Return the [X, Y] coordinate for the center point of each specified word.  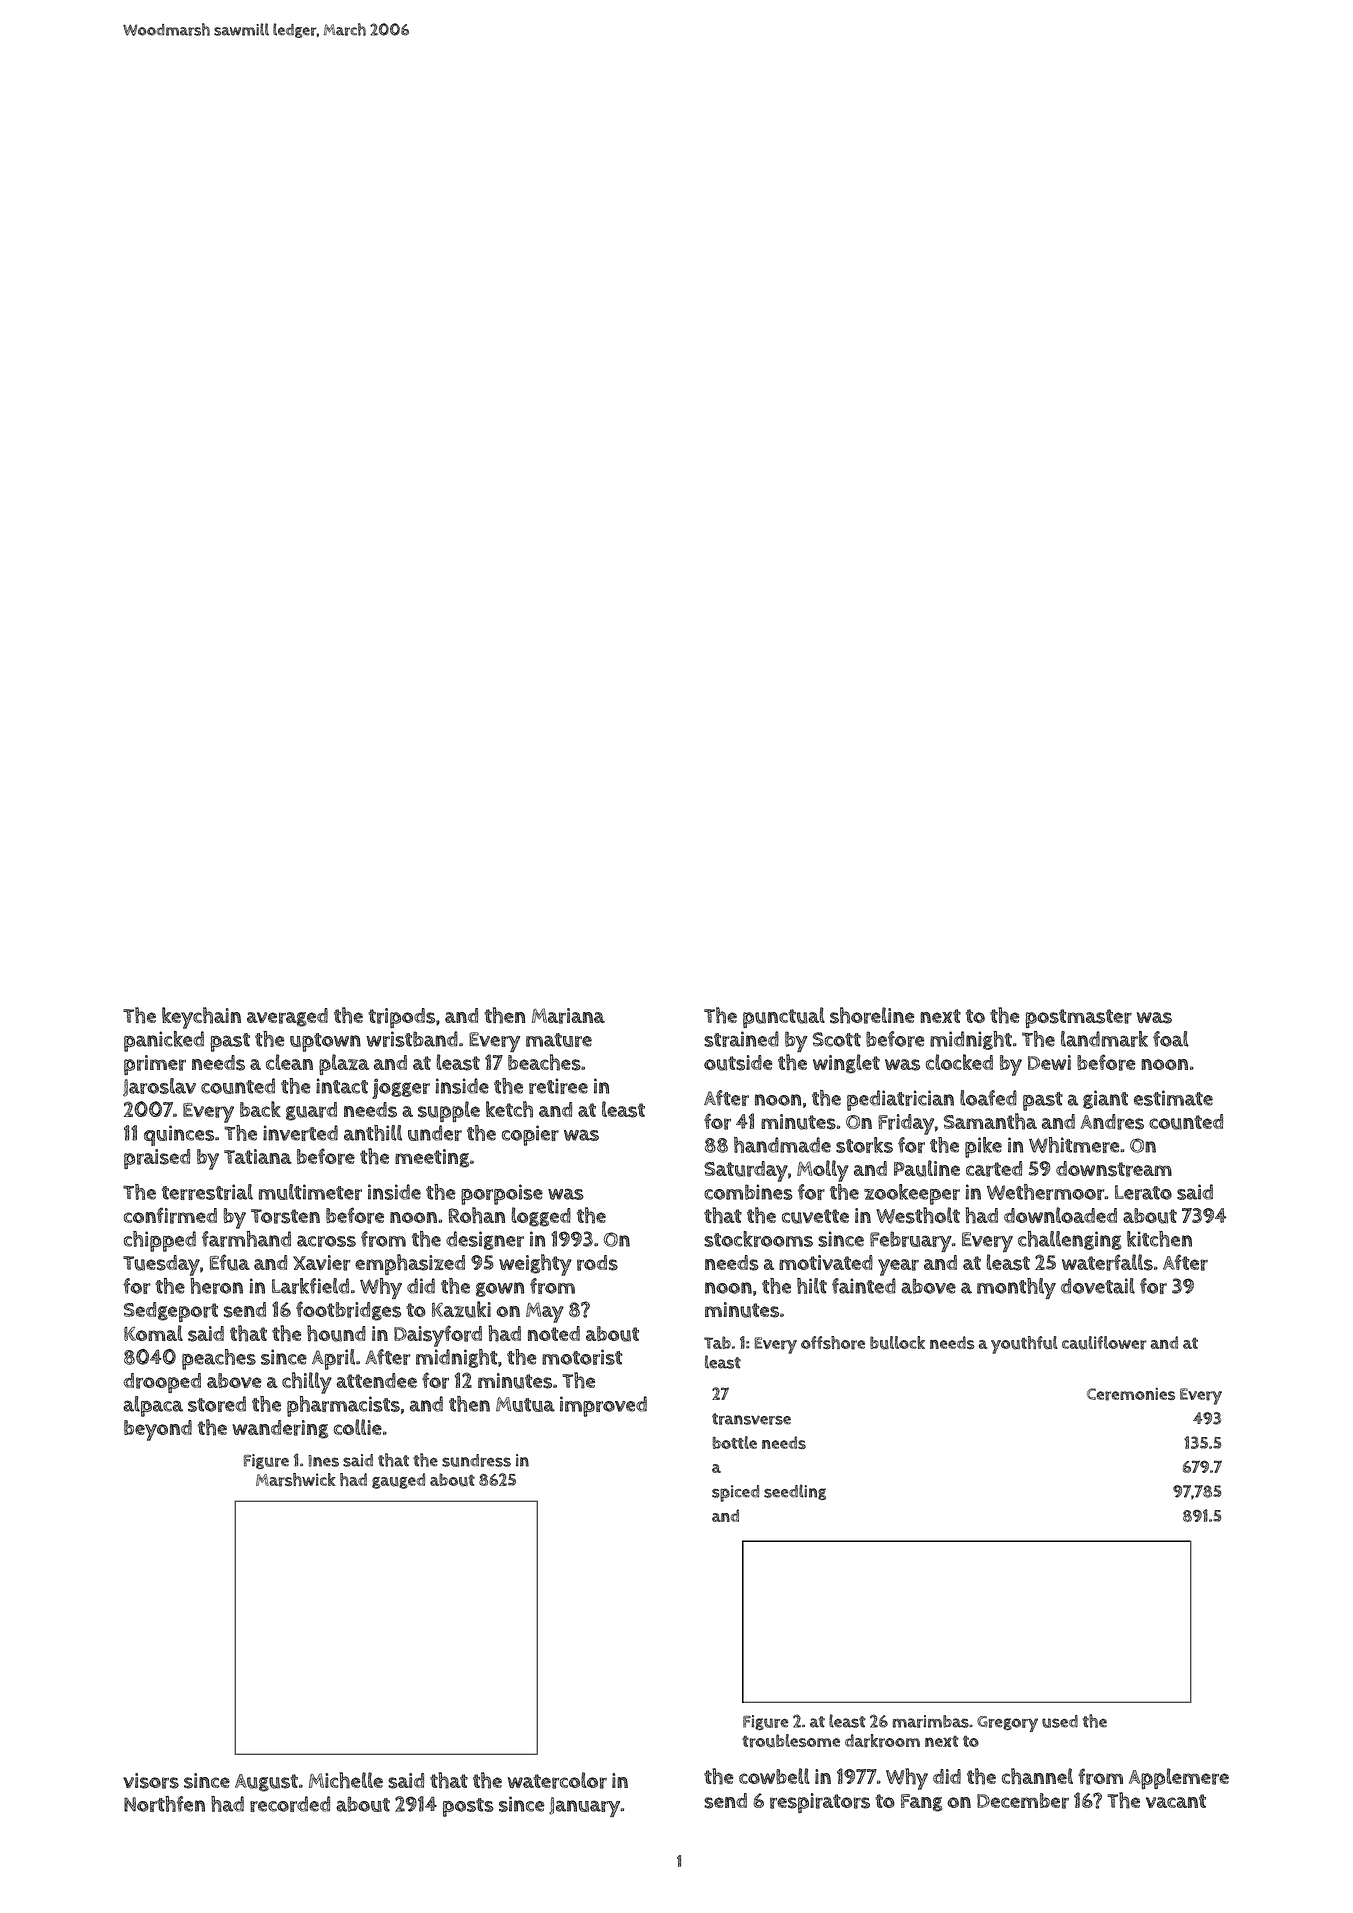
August [266, 1783]
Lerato [1143, 1192]
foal [1171, 1039]
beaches [544, 1062]
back [260, 1109]
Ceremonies [1131, 1394]
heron [216, 1286]
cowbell [774, 1776]
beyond [158, 1430]
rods [597, 1263]
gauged [398, 1481]
